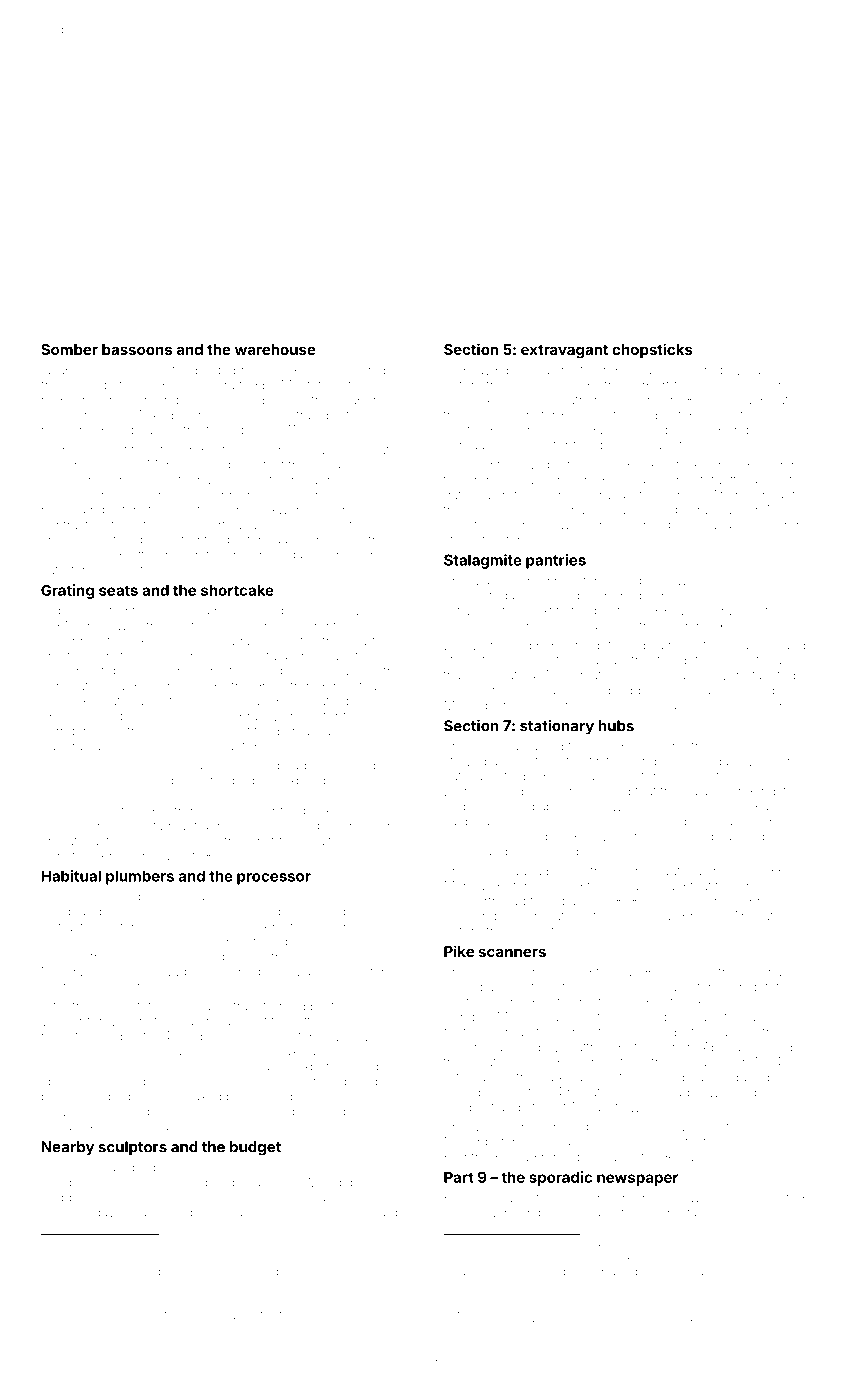  Describe the element at coordinates (350, 612) in the document. I see `year` at that location.
